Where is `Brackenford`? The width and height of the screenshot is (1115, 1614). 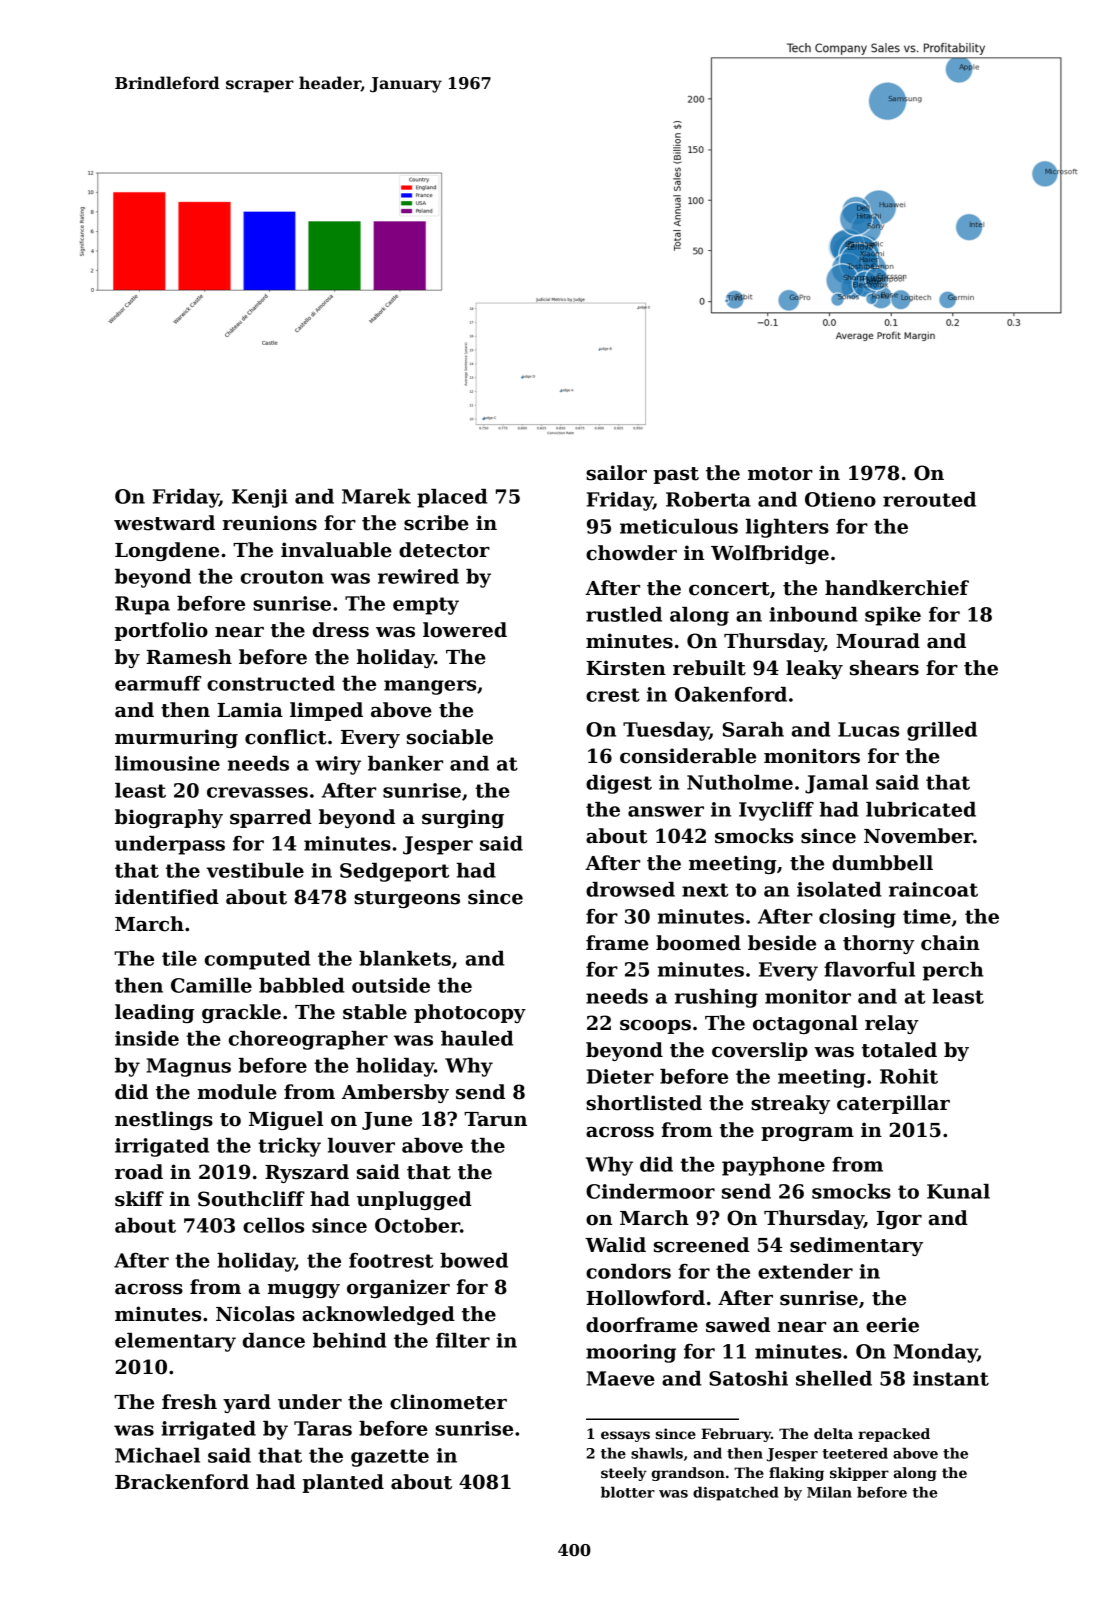
Brackenford is located at coordinates (182, 1482).
